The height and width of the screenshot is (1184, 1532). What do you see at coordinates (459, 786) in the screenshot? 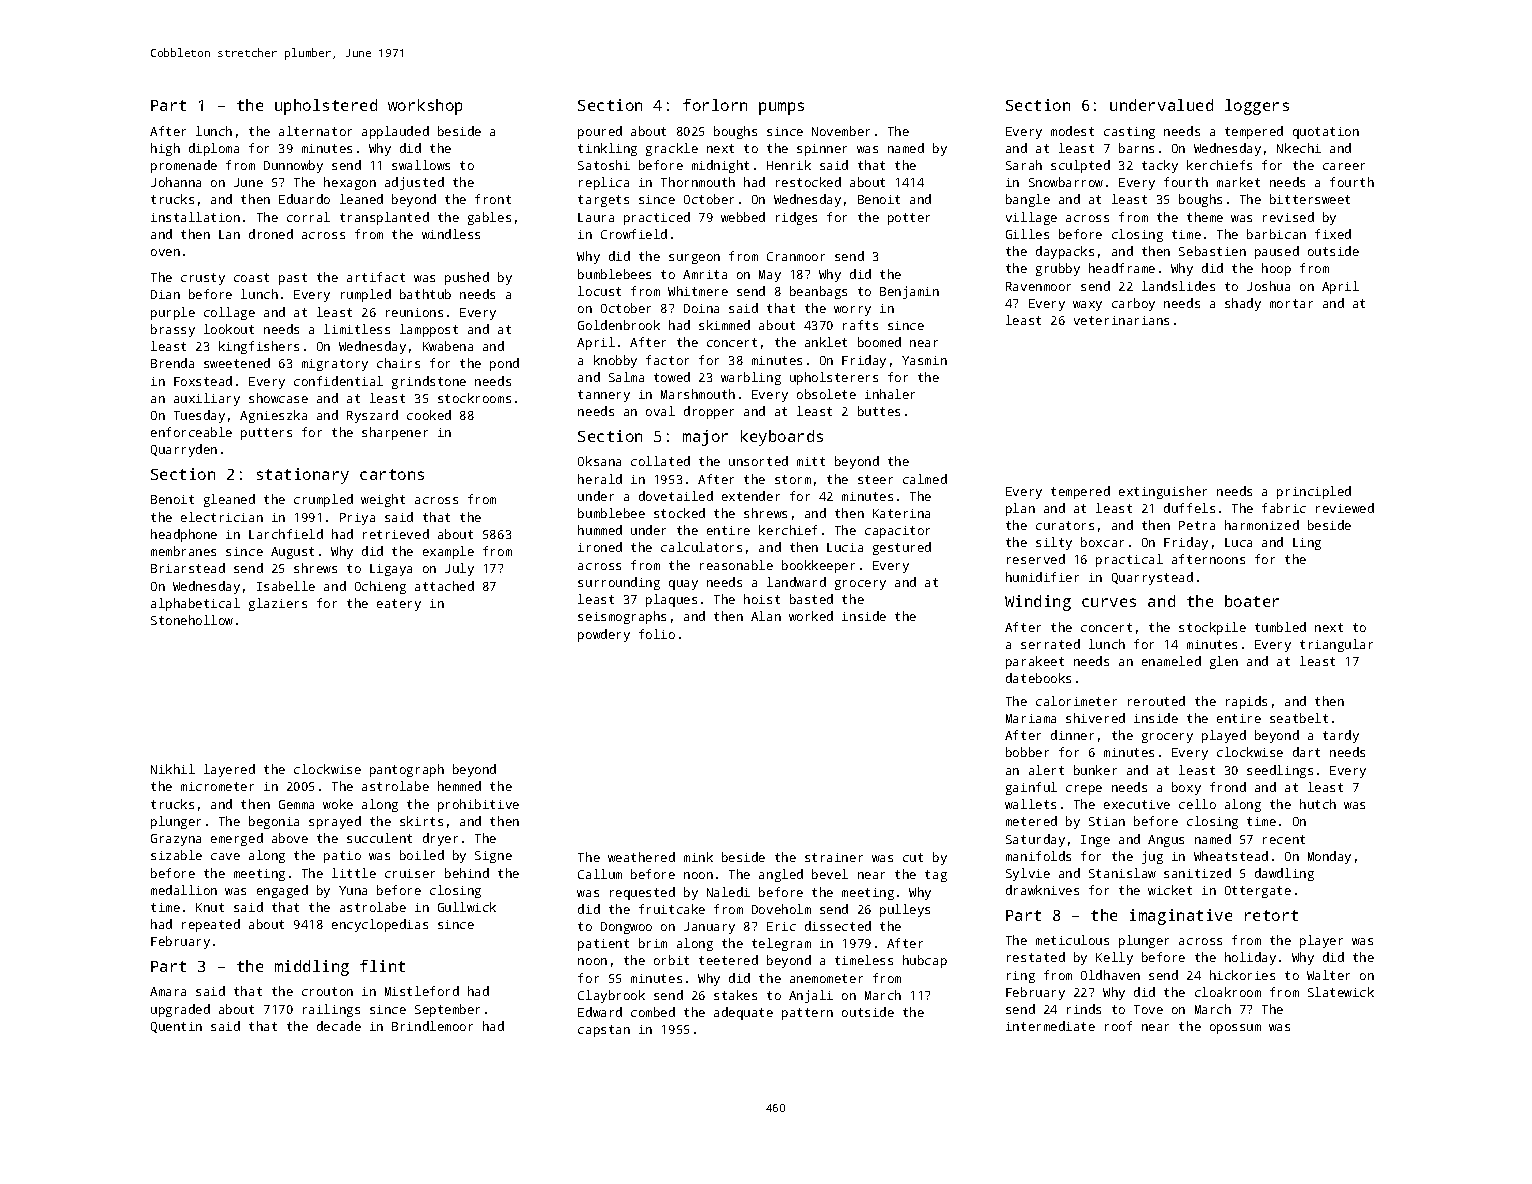
I see `hemmed` at bounding box center [459, 786].
